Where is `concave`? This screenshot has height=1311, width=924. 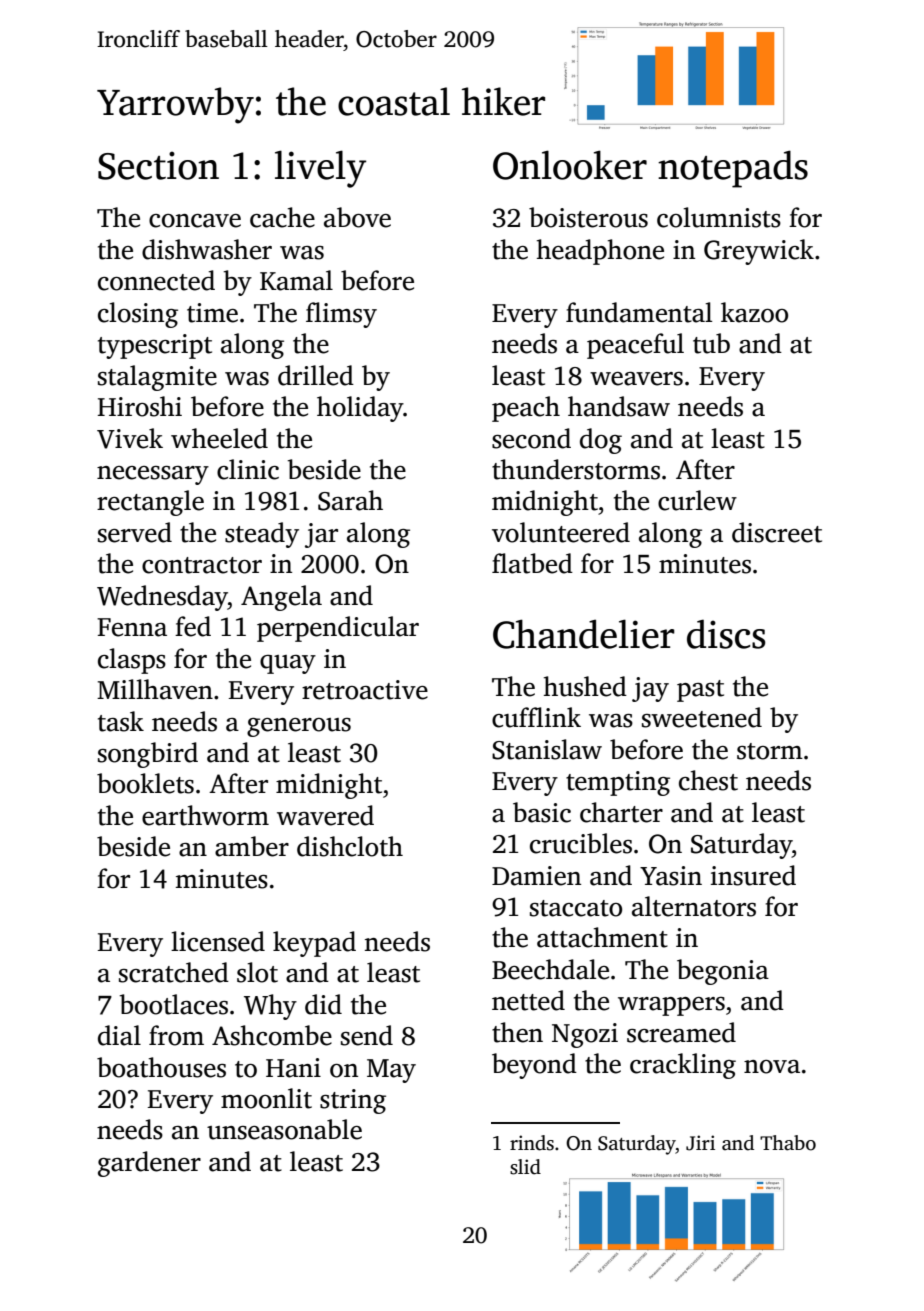 concave is located at coordinates (195, 221).
